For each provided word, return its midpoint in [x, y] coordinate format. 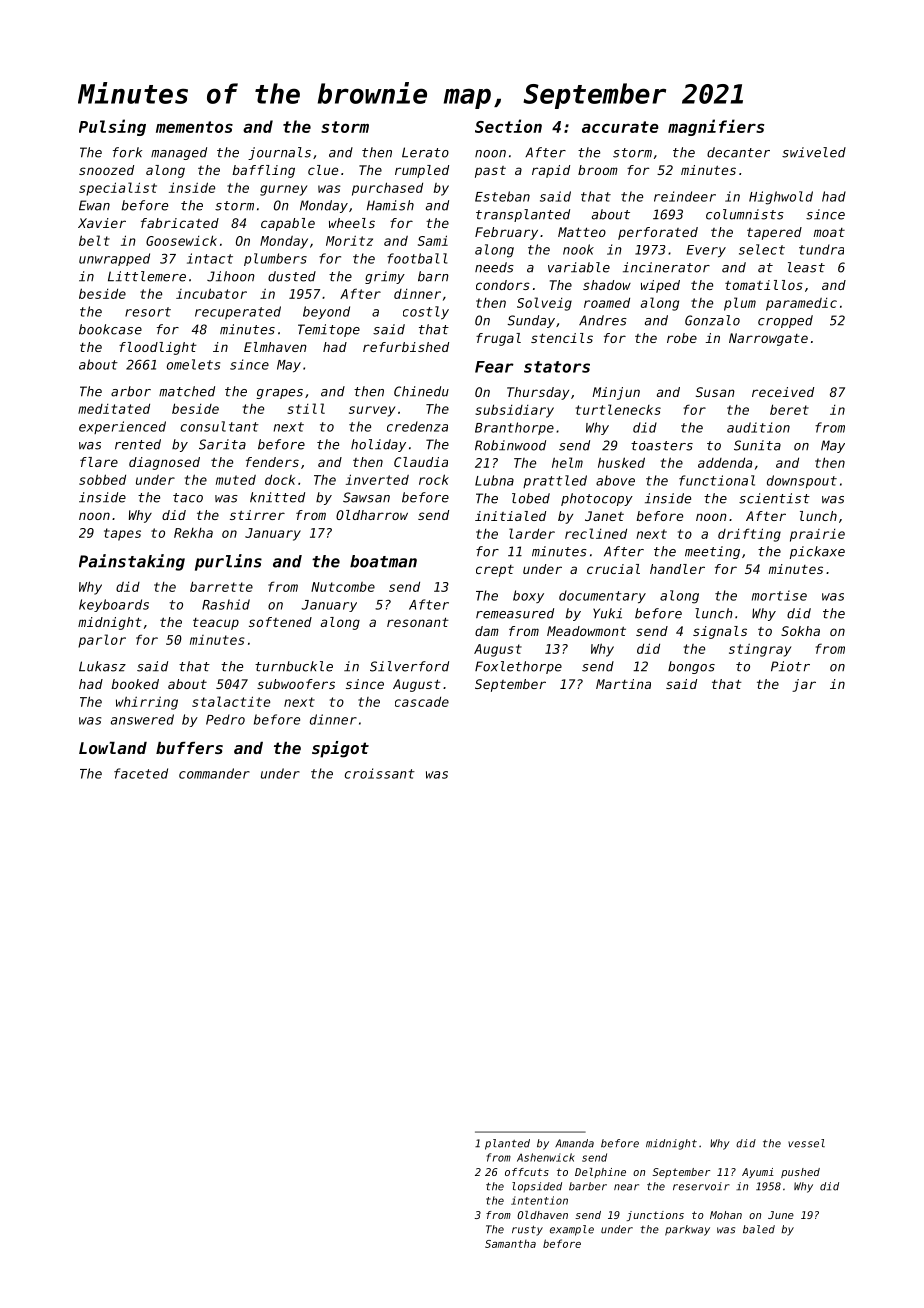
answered [142, 719]
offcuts [527, 1172]
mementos [194, 127]
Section [508, 126]
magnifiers [716, 127]
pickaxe [817, 552]
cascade [422, 702]
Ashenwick [546, 1157]
